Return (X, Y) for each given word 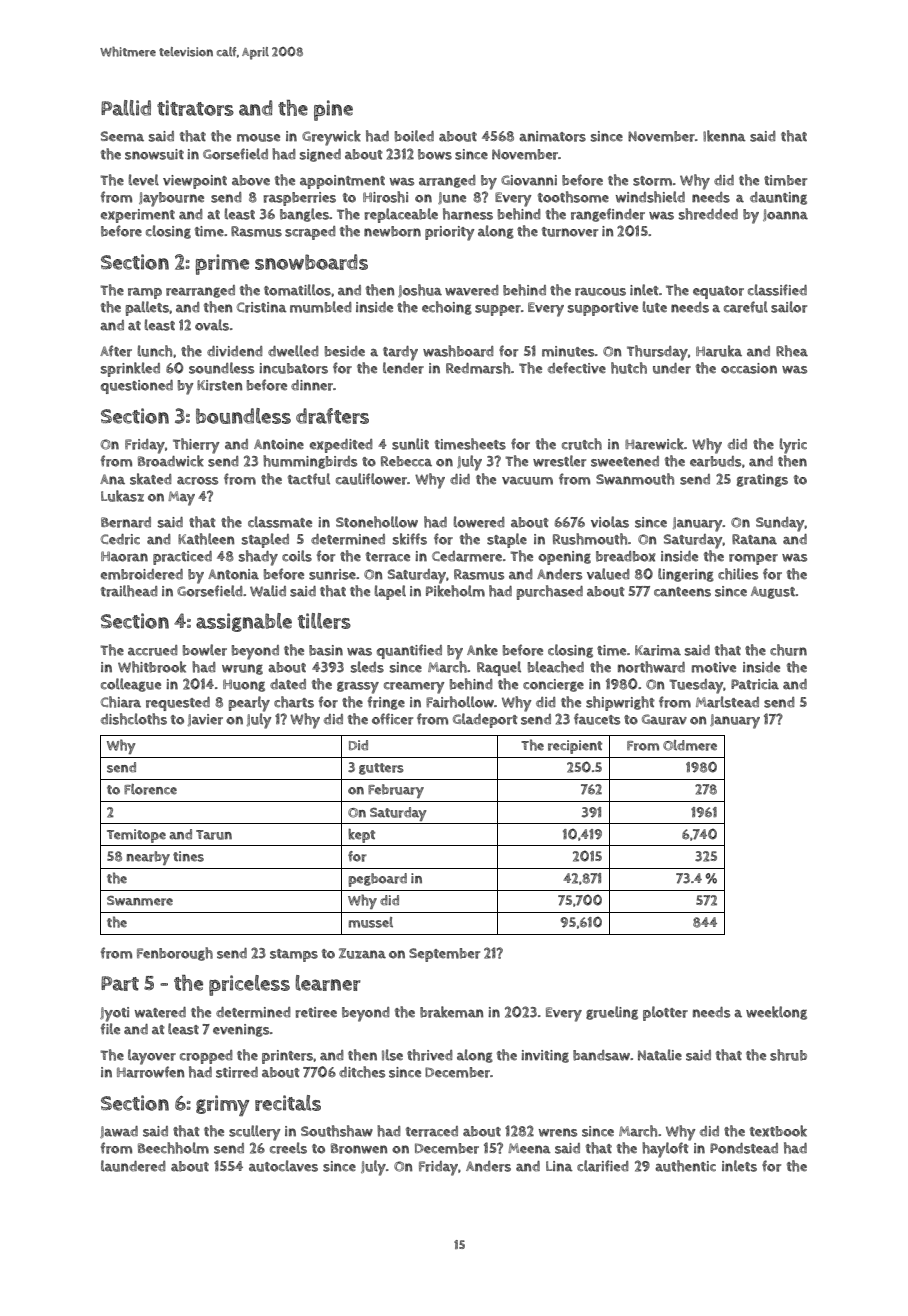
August (773, 592)
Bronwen (359, 1148)
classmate (280, 522)
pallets (147, 308)
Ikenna (724, 136)
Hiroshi (385, 197)
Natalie (660, 1055)
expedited (341, 446)
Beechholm (173, 1148)
